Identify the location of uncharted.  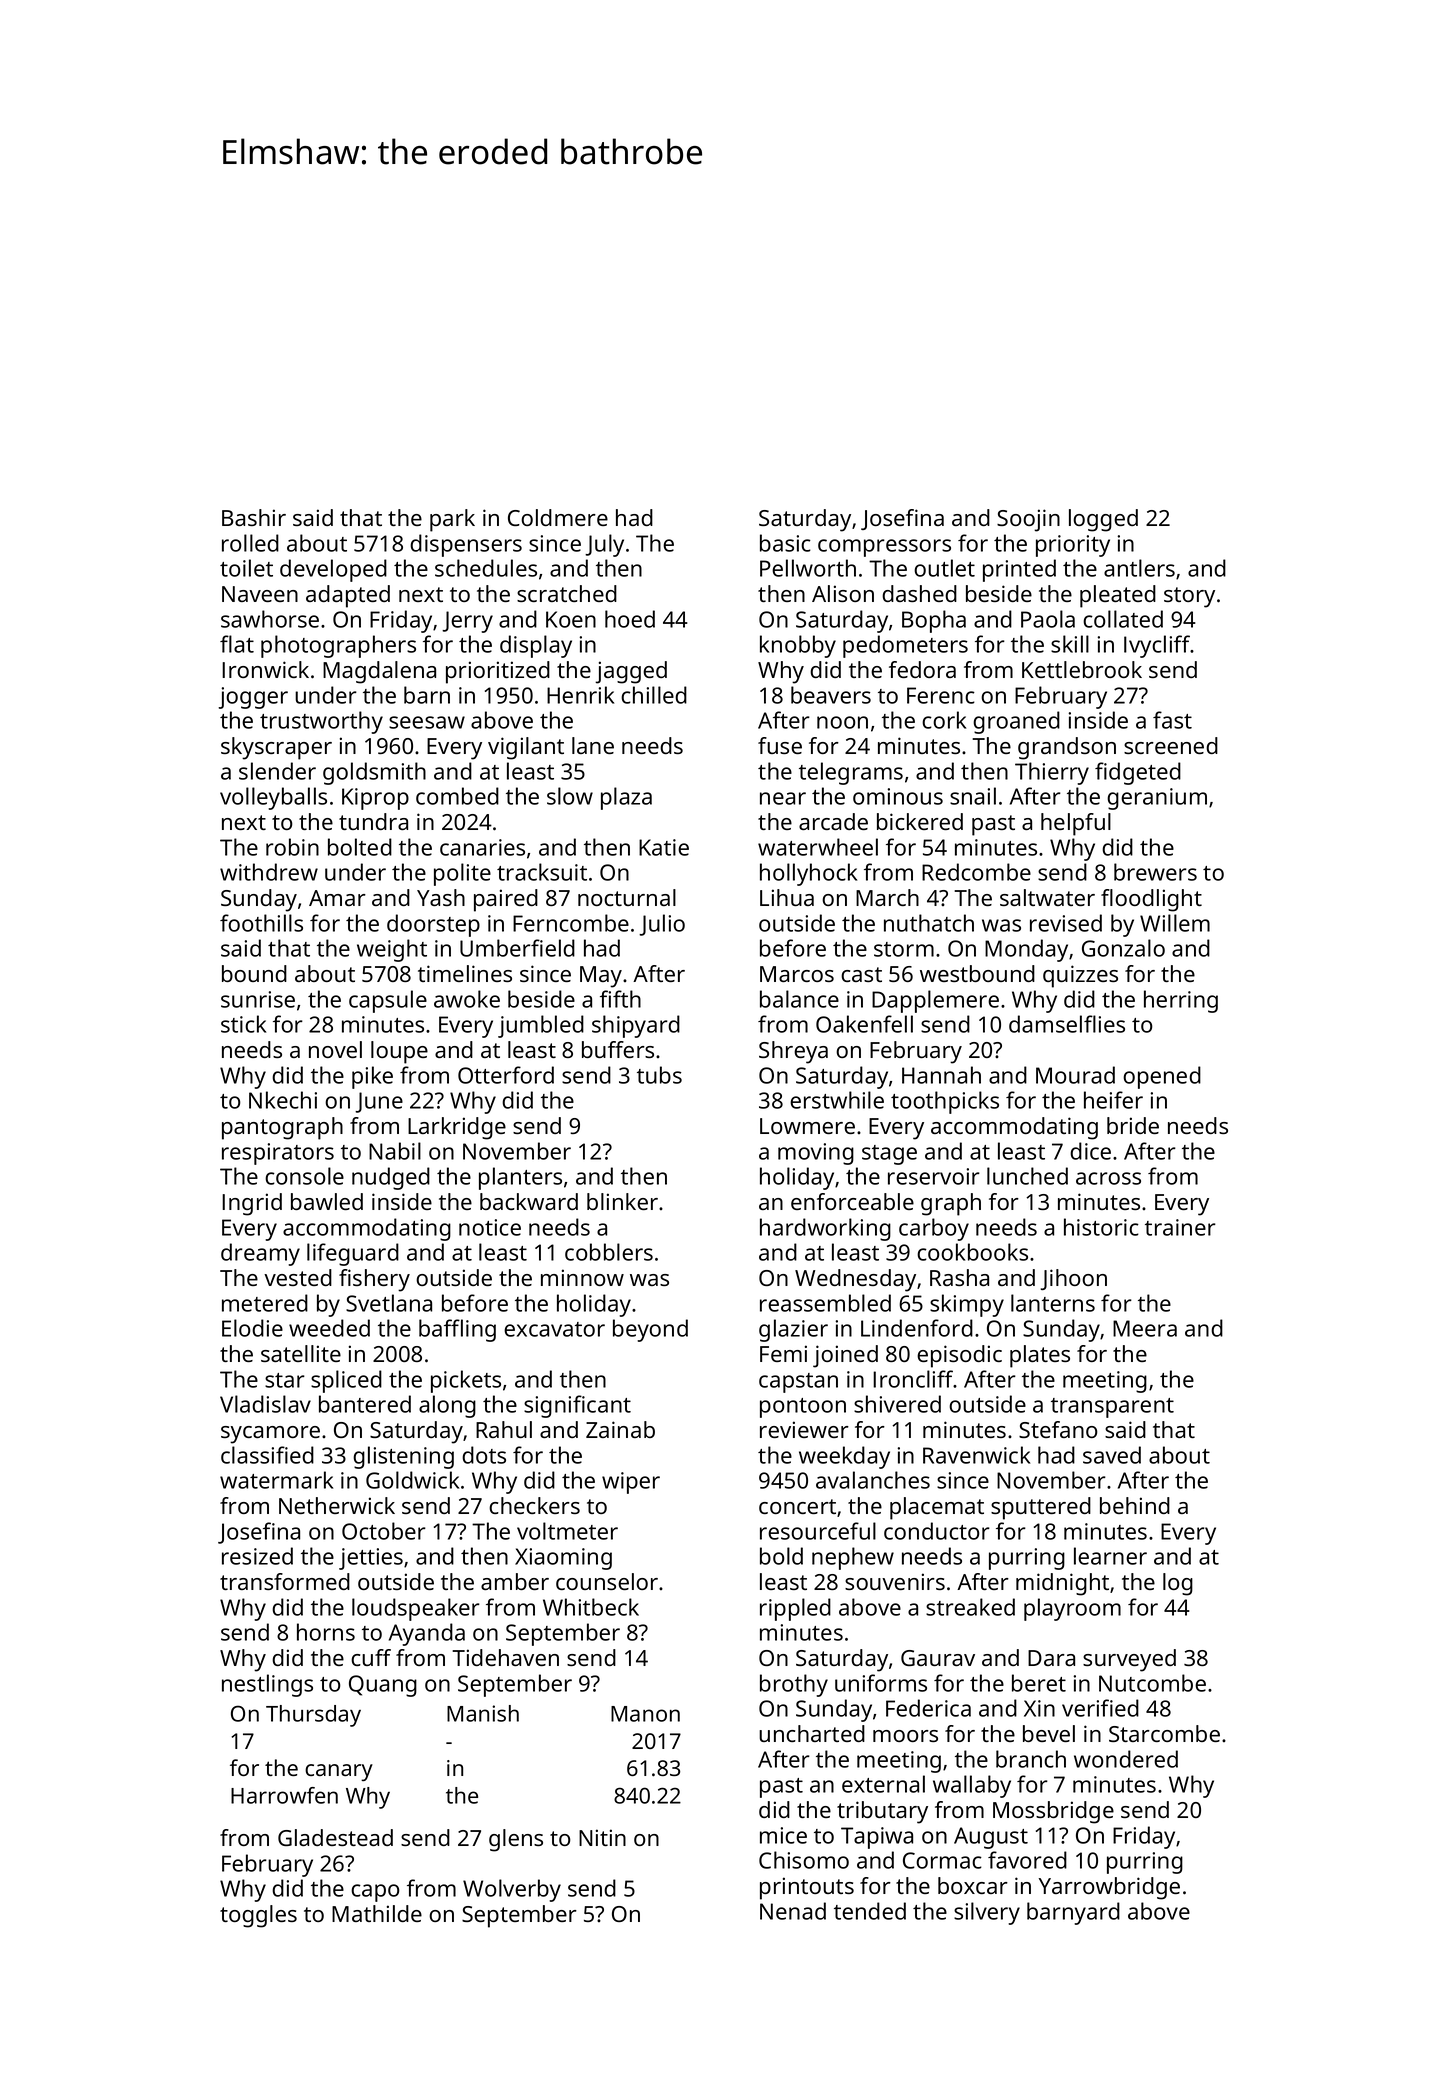
(812, 1733).
